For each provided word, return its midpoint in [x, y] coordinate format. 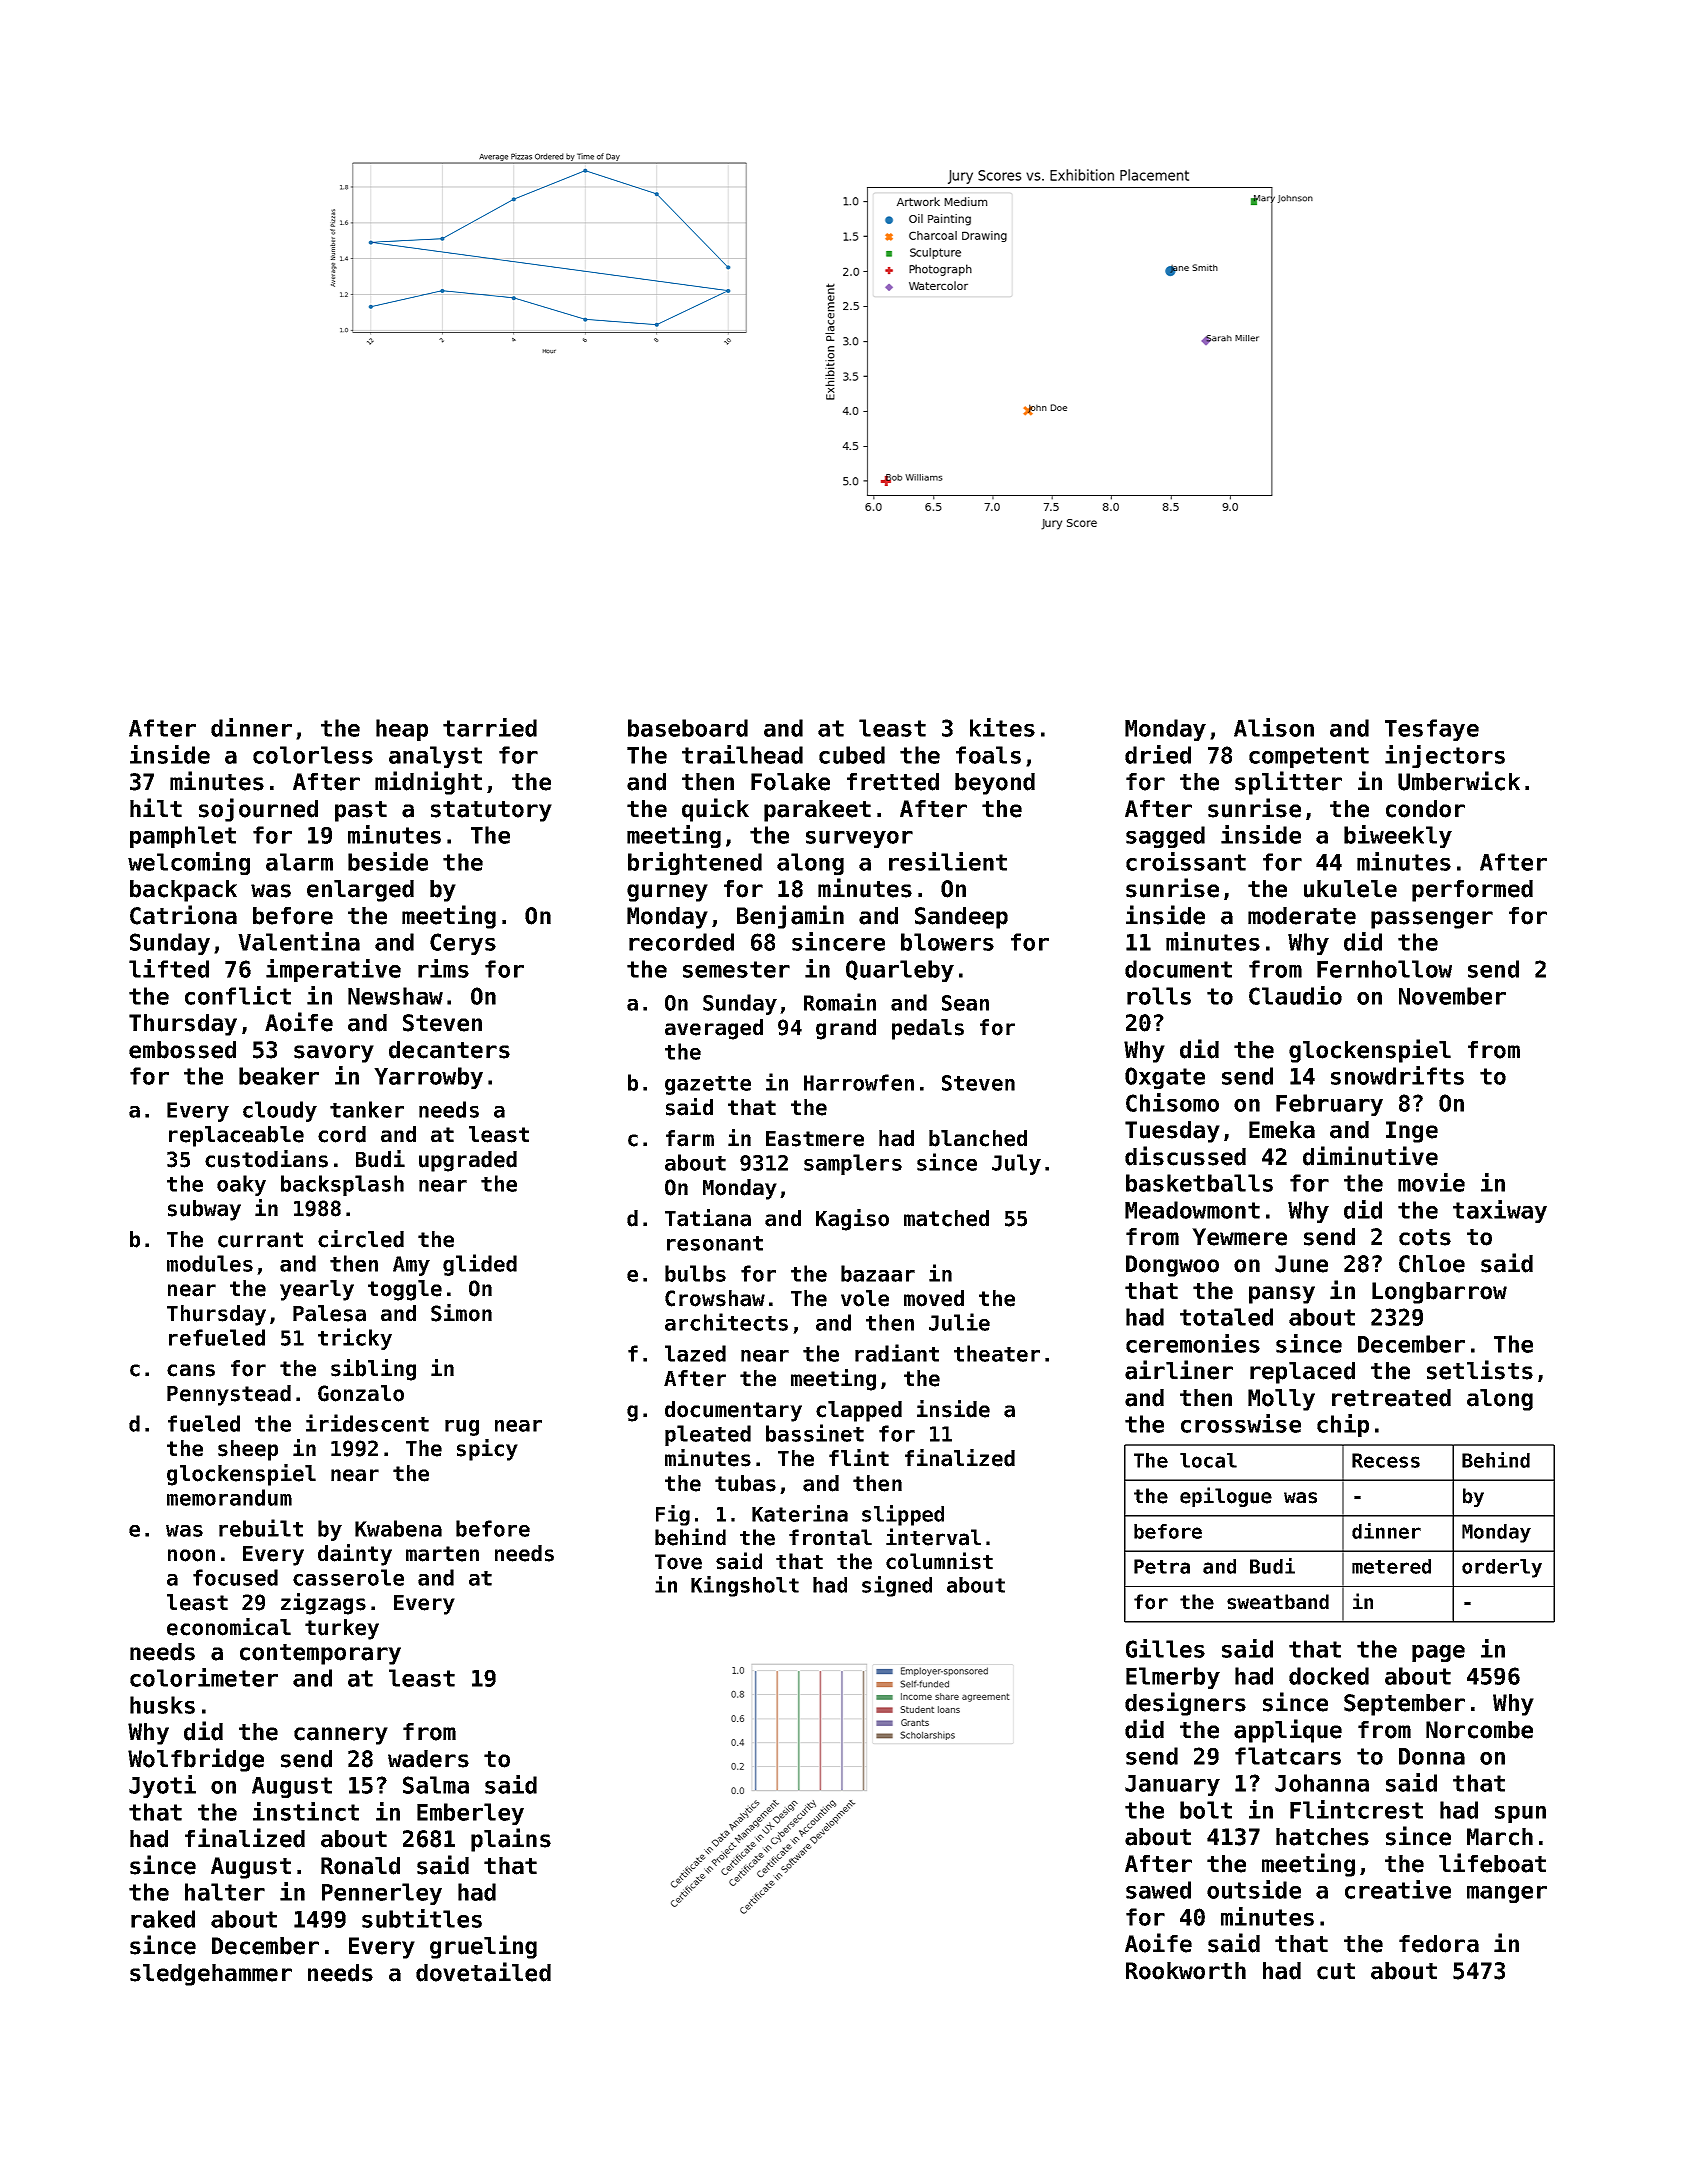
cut [1336, 1971]
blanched [978, 1138]
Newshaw [395, 996]
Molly [1281, 1400]
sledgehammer [211, 1975]
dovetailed [483, 1972]
